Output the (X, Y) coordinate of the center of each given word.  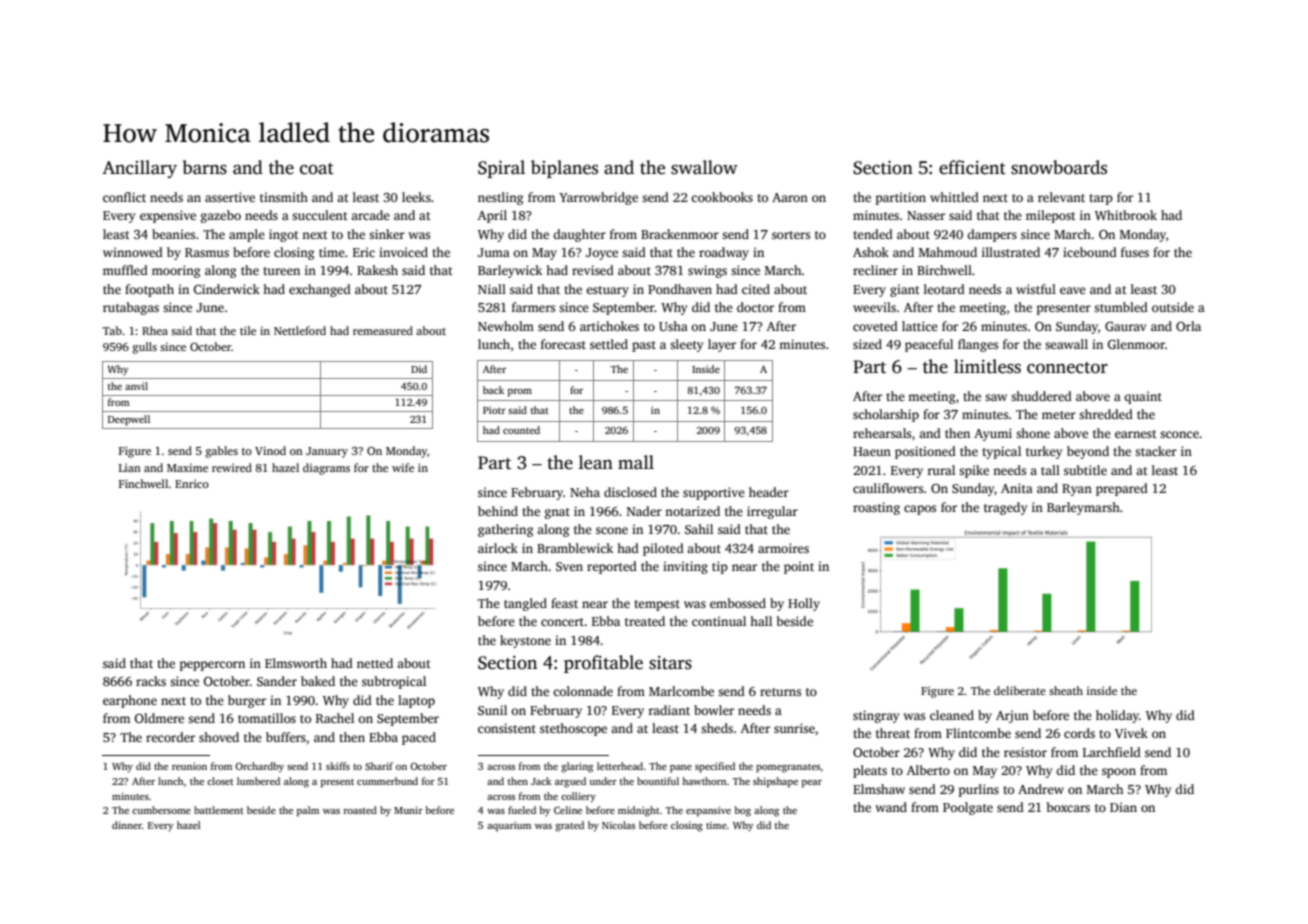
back (493, 390)
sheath (1066, 690)
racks (151, 681)
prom (520, 393)
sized (867, 344)
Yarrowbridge (598, 198)
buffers (286, 737)
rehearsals (882, 433)
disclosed (630, 492)
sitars (670, 663)
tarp (1101, 199)
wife (403, 467)
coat (317, 169)
